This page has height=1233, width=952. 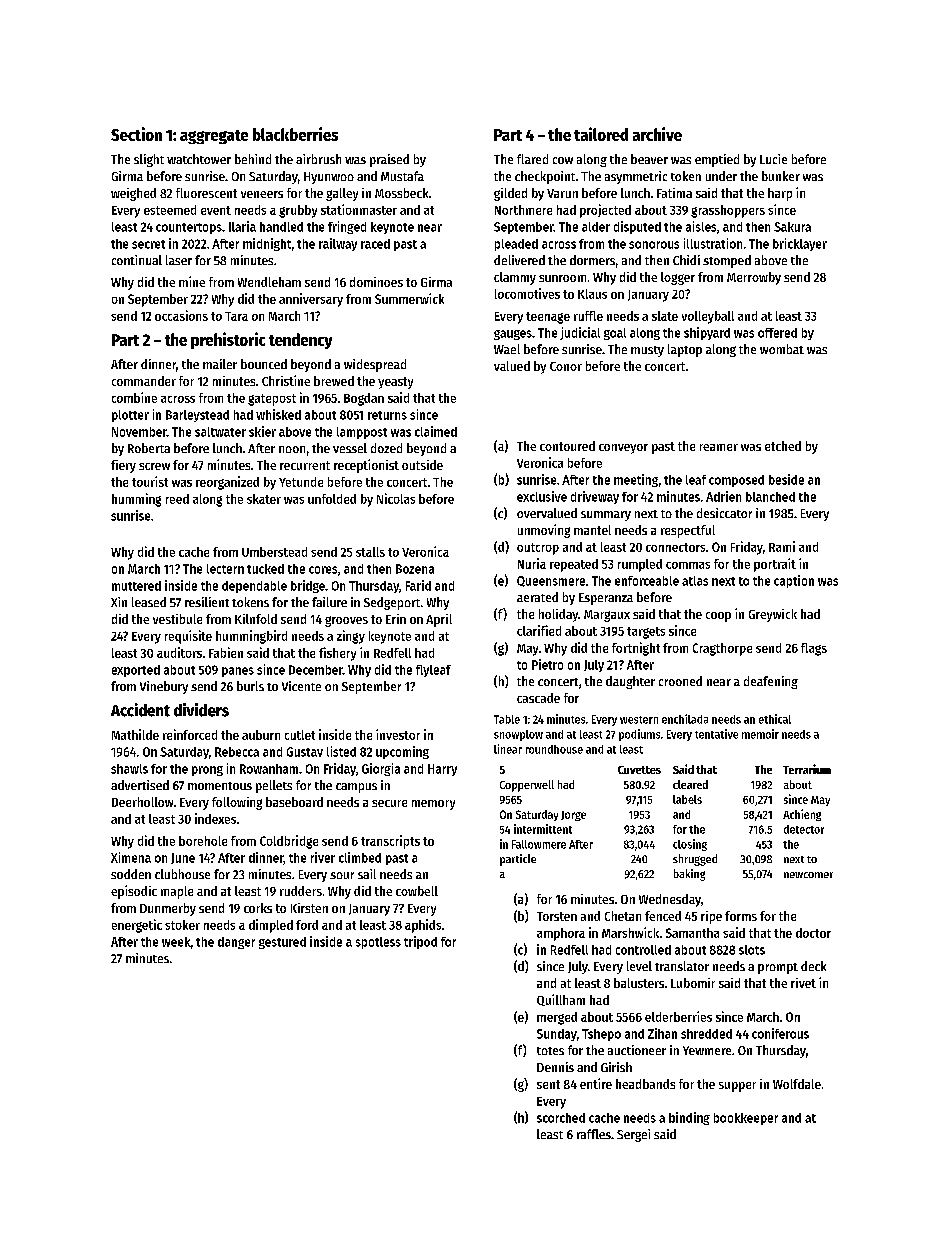 What do you see at coordinates (647, 581) in the page?
I see `enforceable` at bounding box center [647, 581].
